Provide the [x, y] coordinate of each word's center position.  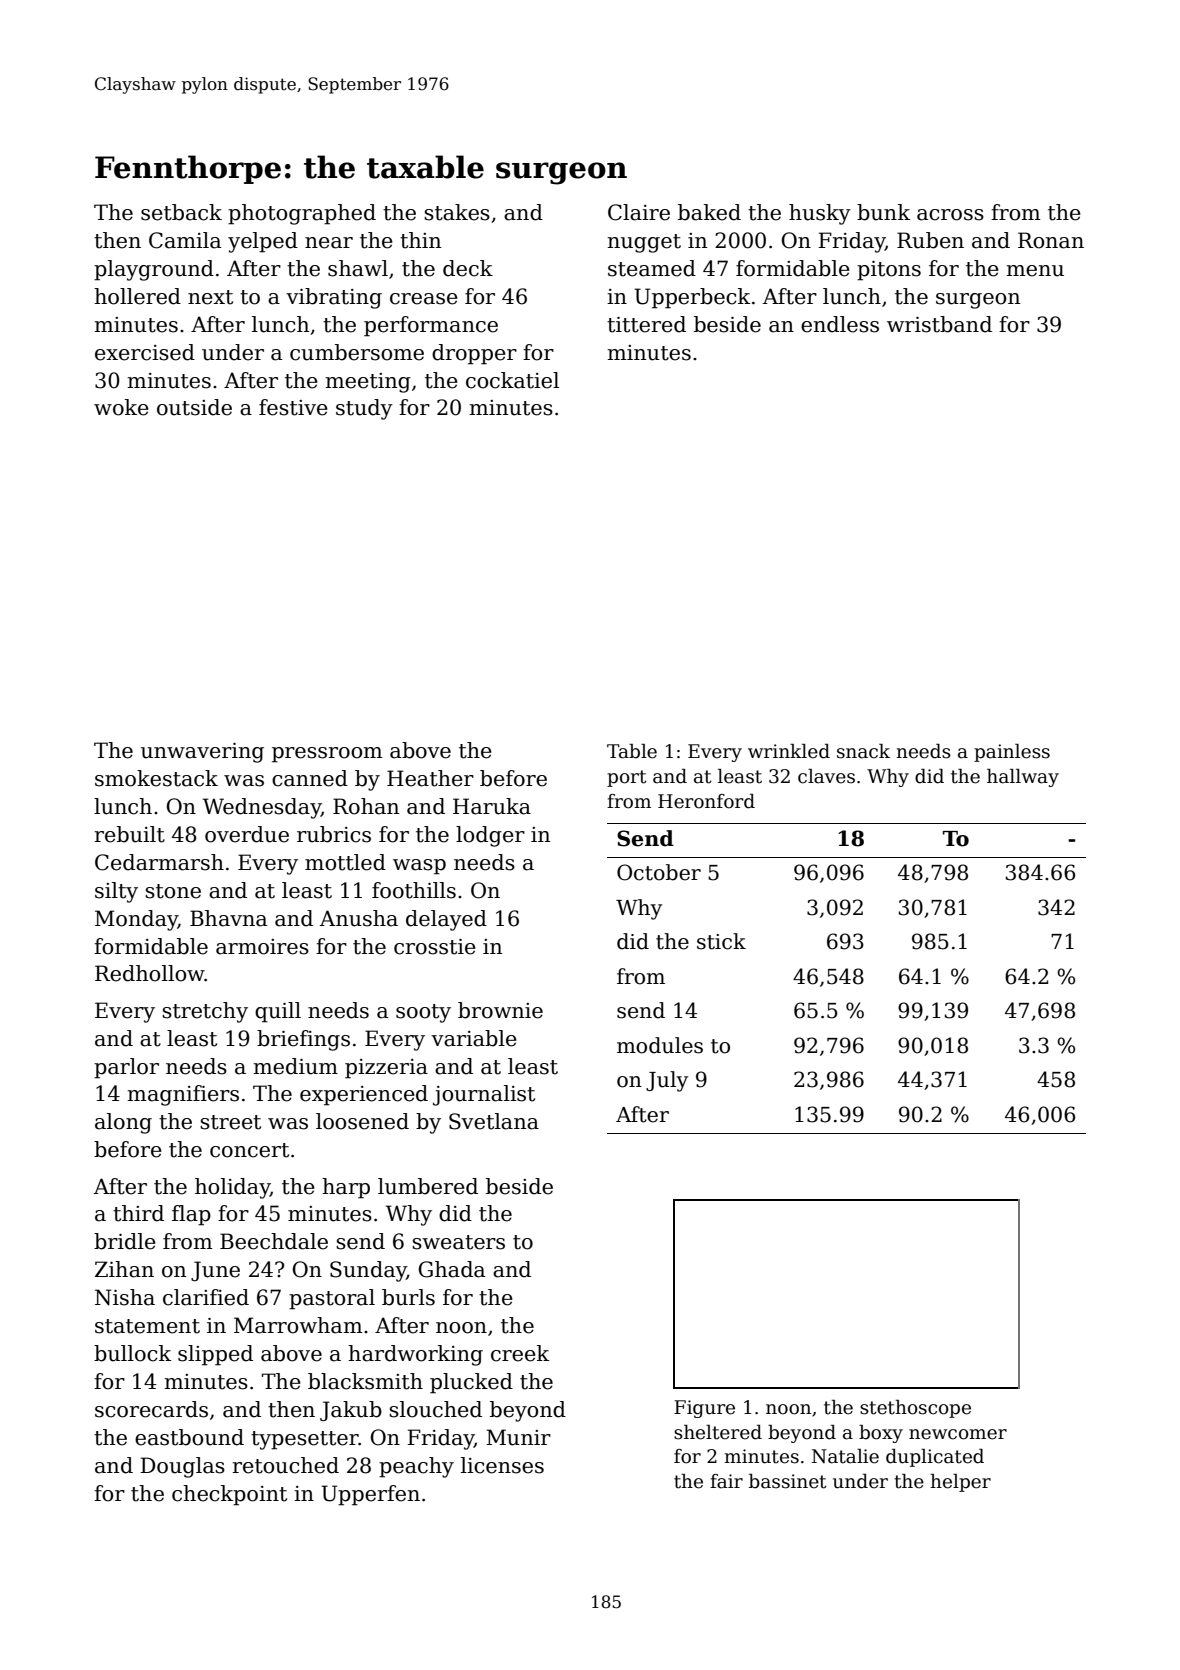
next [210, 297]
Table [632, 751]
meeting [368, 383]
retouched [286, 1465]
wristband [939, 324]
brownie [500, 1010]
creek [520, 1353]
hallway [1023, 778]
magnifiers [183, 1095]
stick [721, 941]
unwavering [202, 753]
